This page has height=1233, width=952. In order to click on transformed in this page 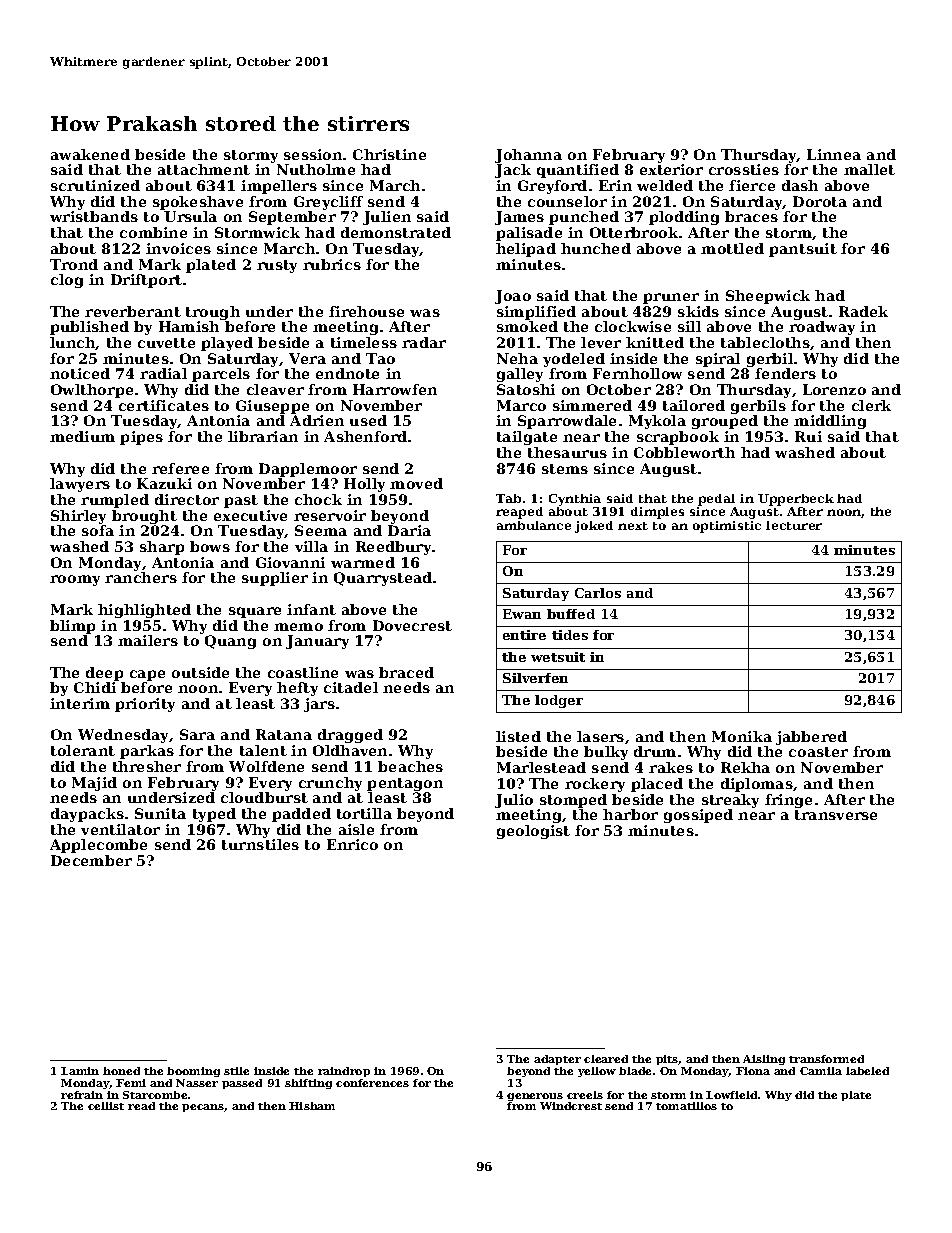, I will do `click(826, 1059)`.
